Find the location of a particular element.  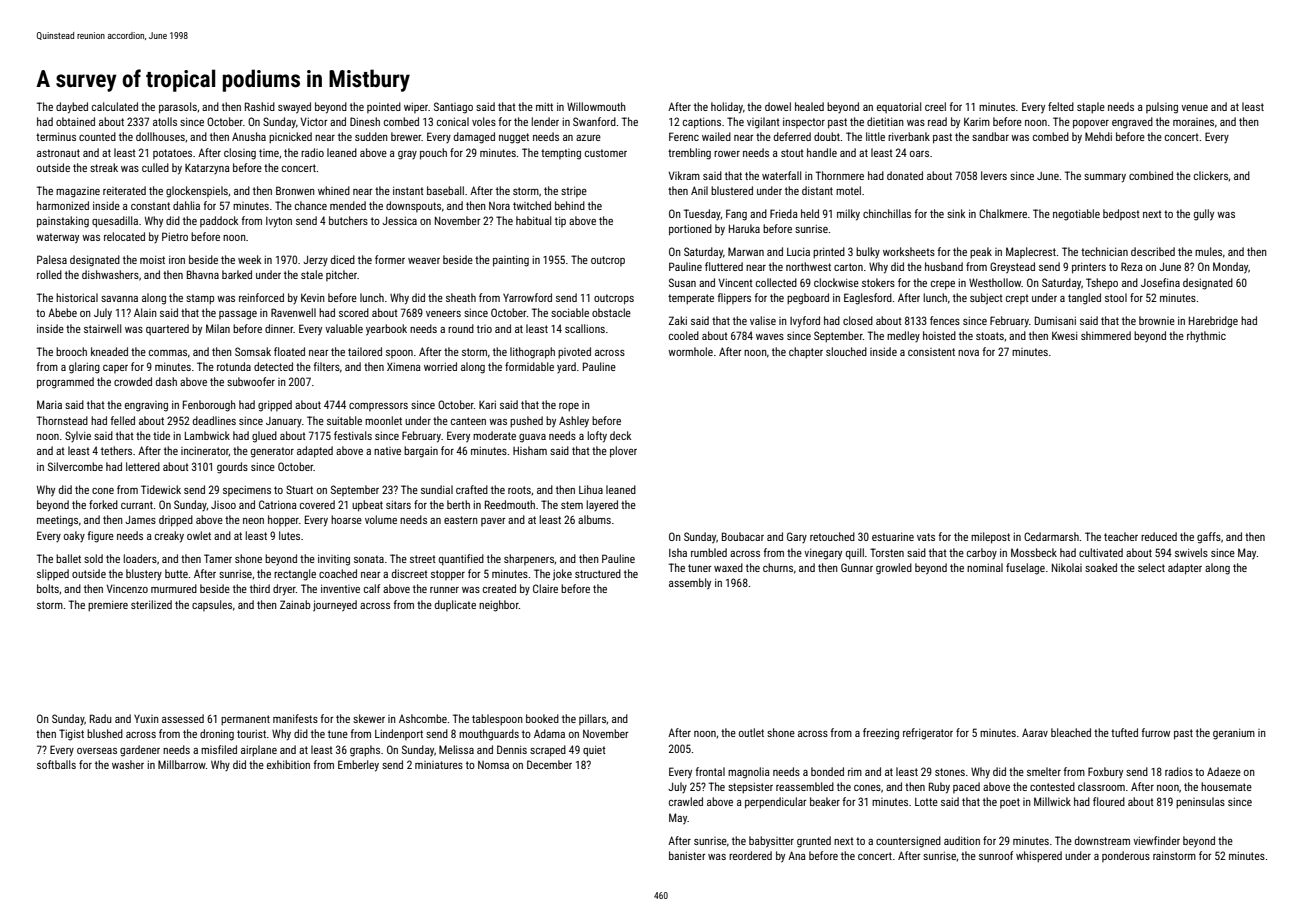

runner is located at coordinates (444, 590).
